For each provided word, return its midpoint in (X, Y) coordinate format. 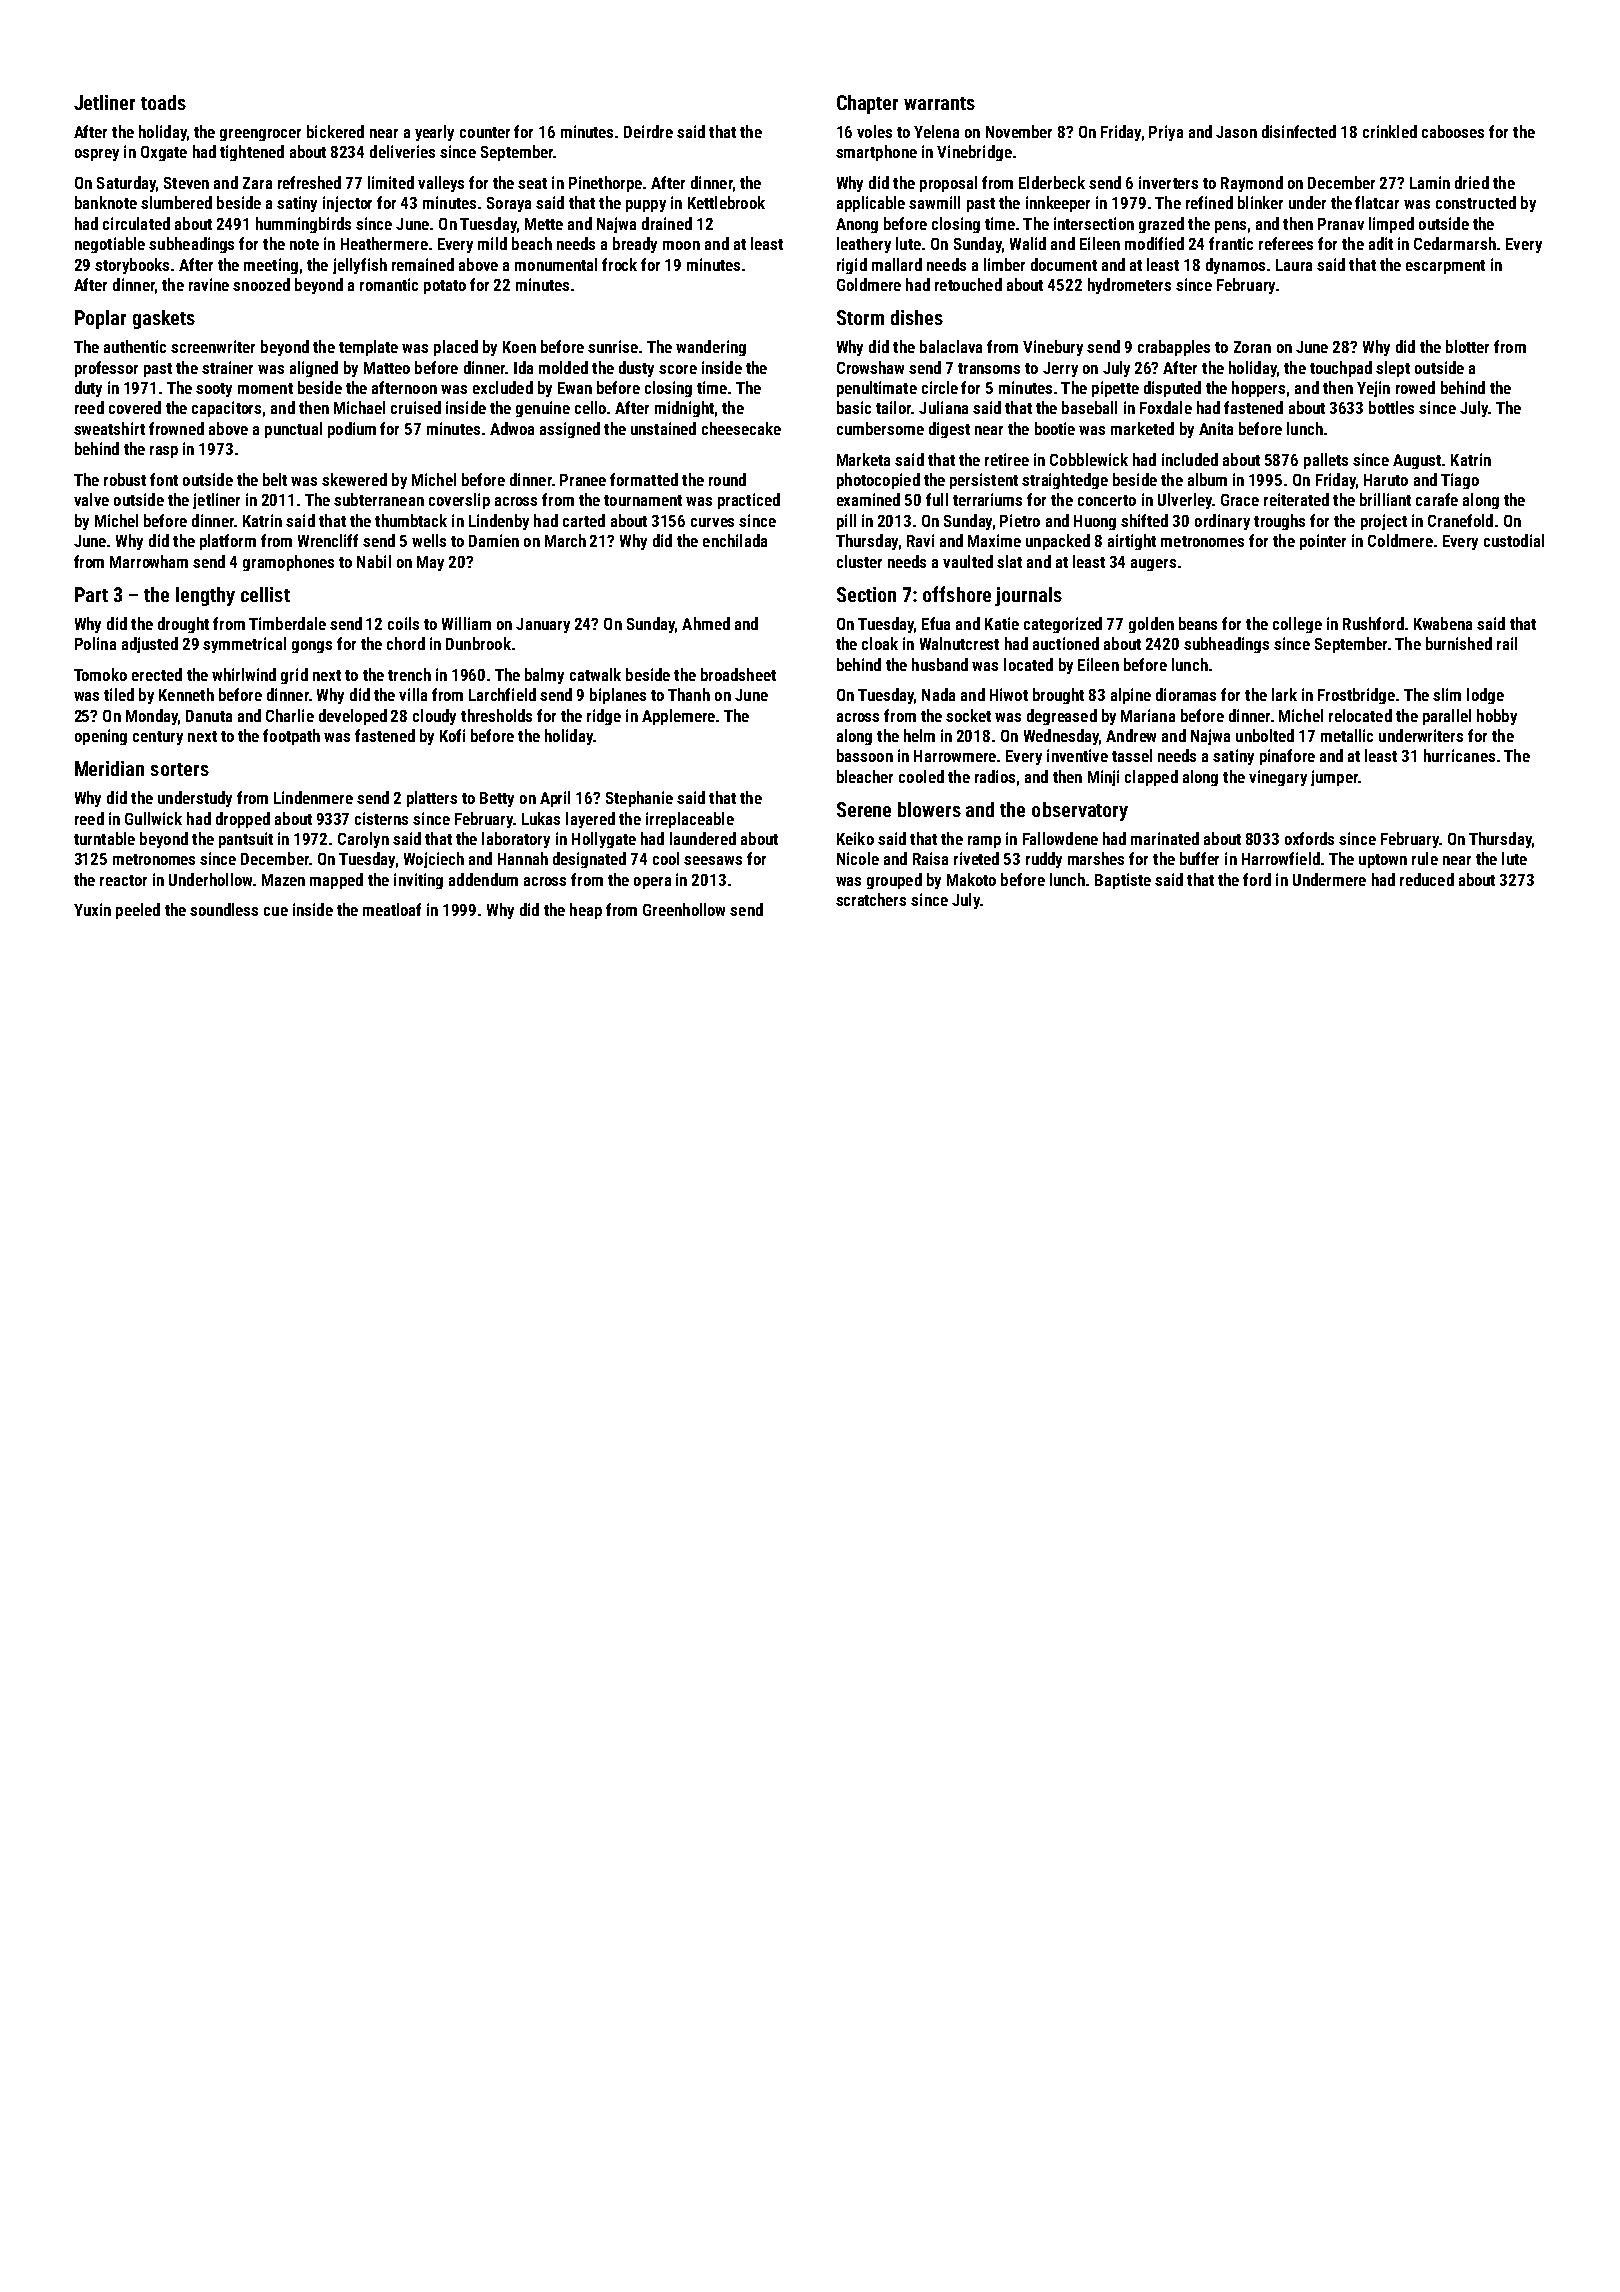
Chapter (867, 104)
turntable (104, 838)
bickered (335, 131)
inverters (1168, 182)
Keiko (855, 838)
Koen (519, 347)
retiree (1007, 459)
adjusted (150, 645)
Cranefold (1460, 520)
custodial (1514, 540)
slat (1009, 561)
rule (1425, 858)
